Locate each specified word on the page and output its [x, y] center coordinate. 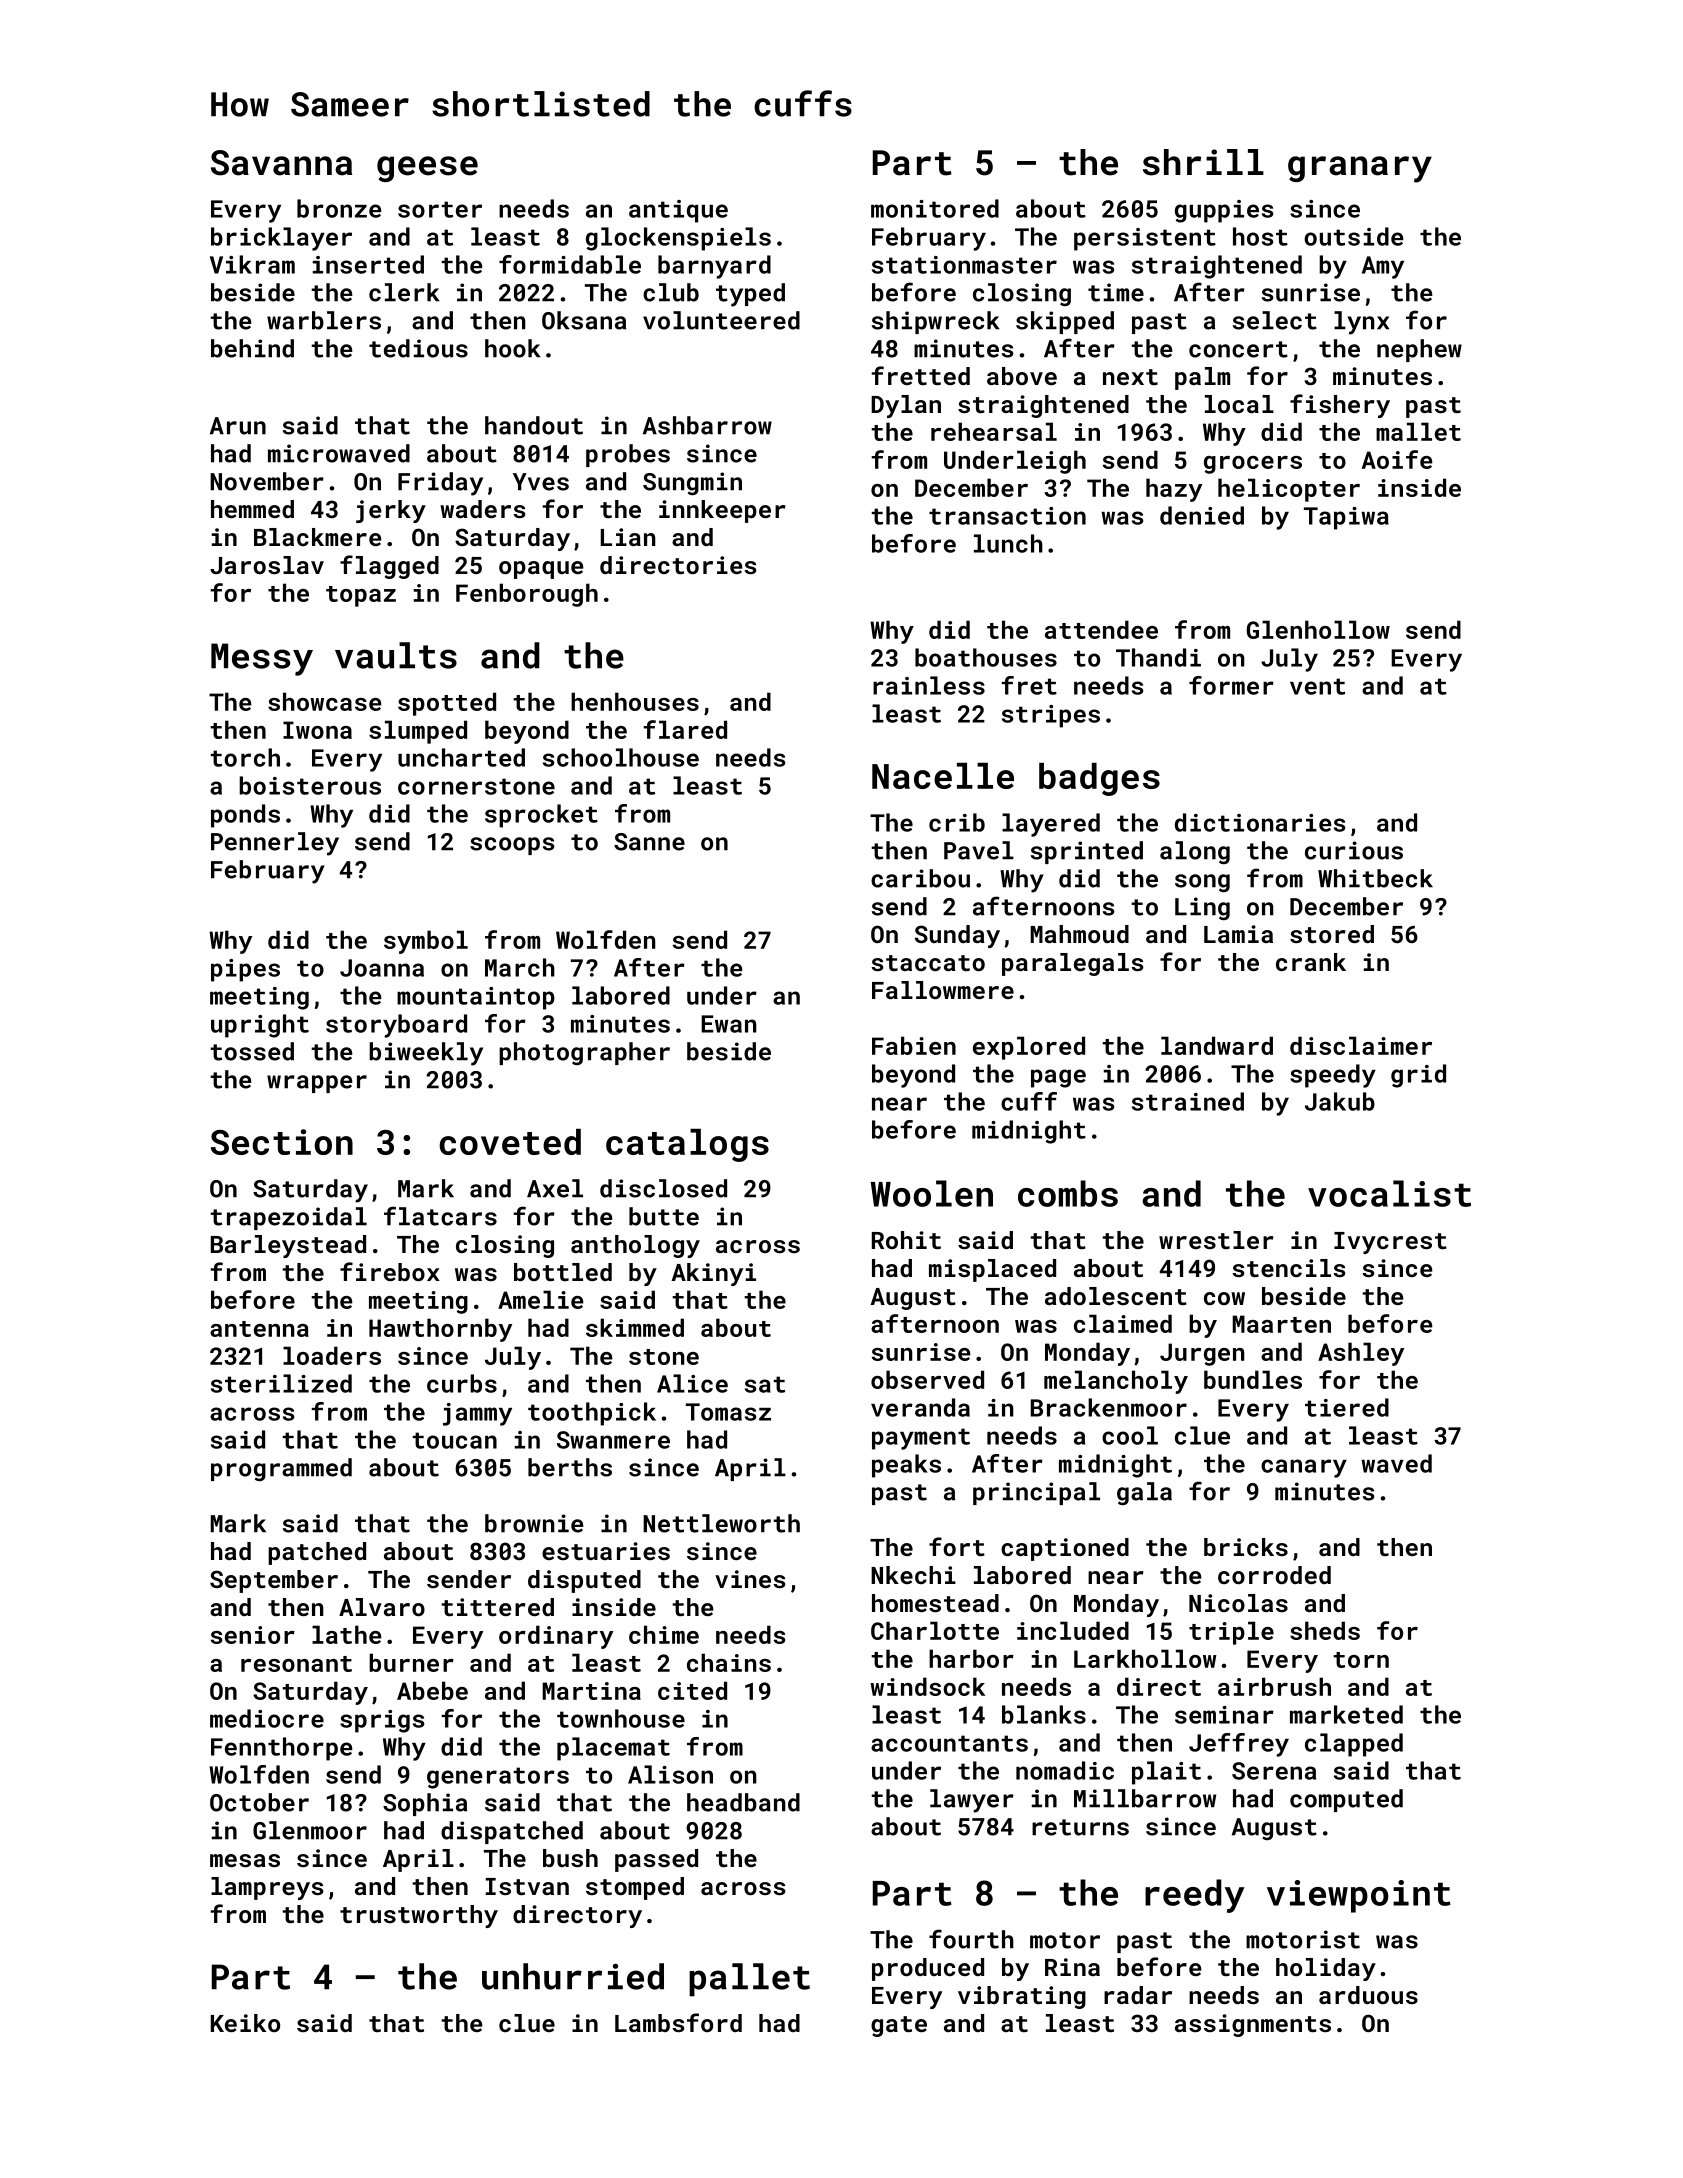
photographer [584, 1053]
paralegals [1073, 964]
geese [427, 169]
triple [1231, 1633]
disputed [584, 1581]
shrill [1203, 162]
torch [245, 757]
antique [678, 211]
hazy [1174, 490]
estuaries [606, 1551]
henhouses [635, 701]
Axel [555, 1188]
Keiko [245, 2023]
